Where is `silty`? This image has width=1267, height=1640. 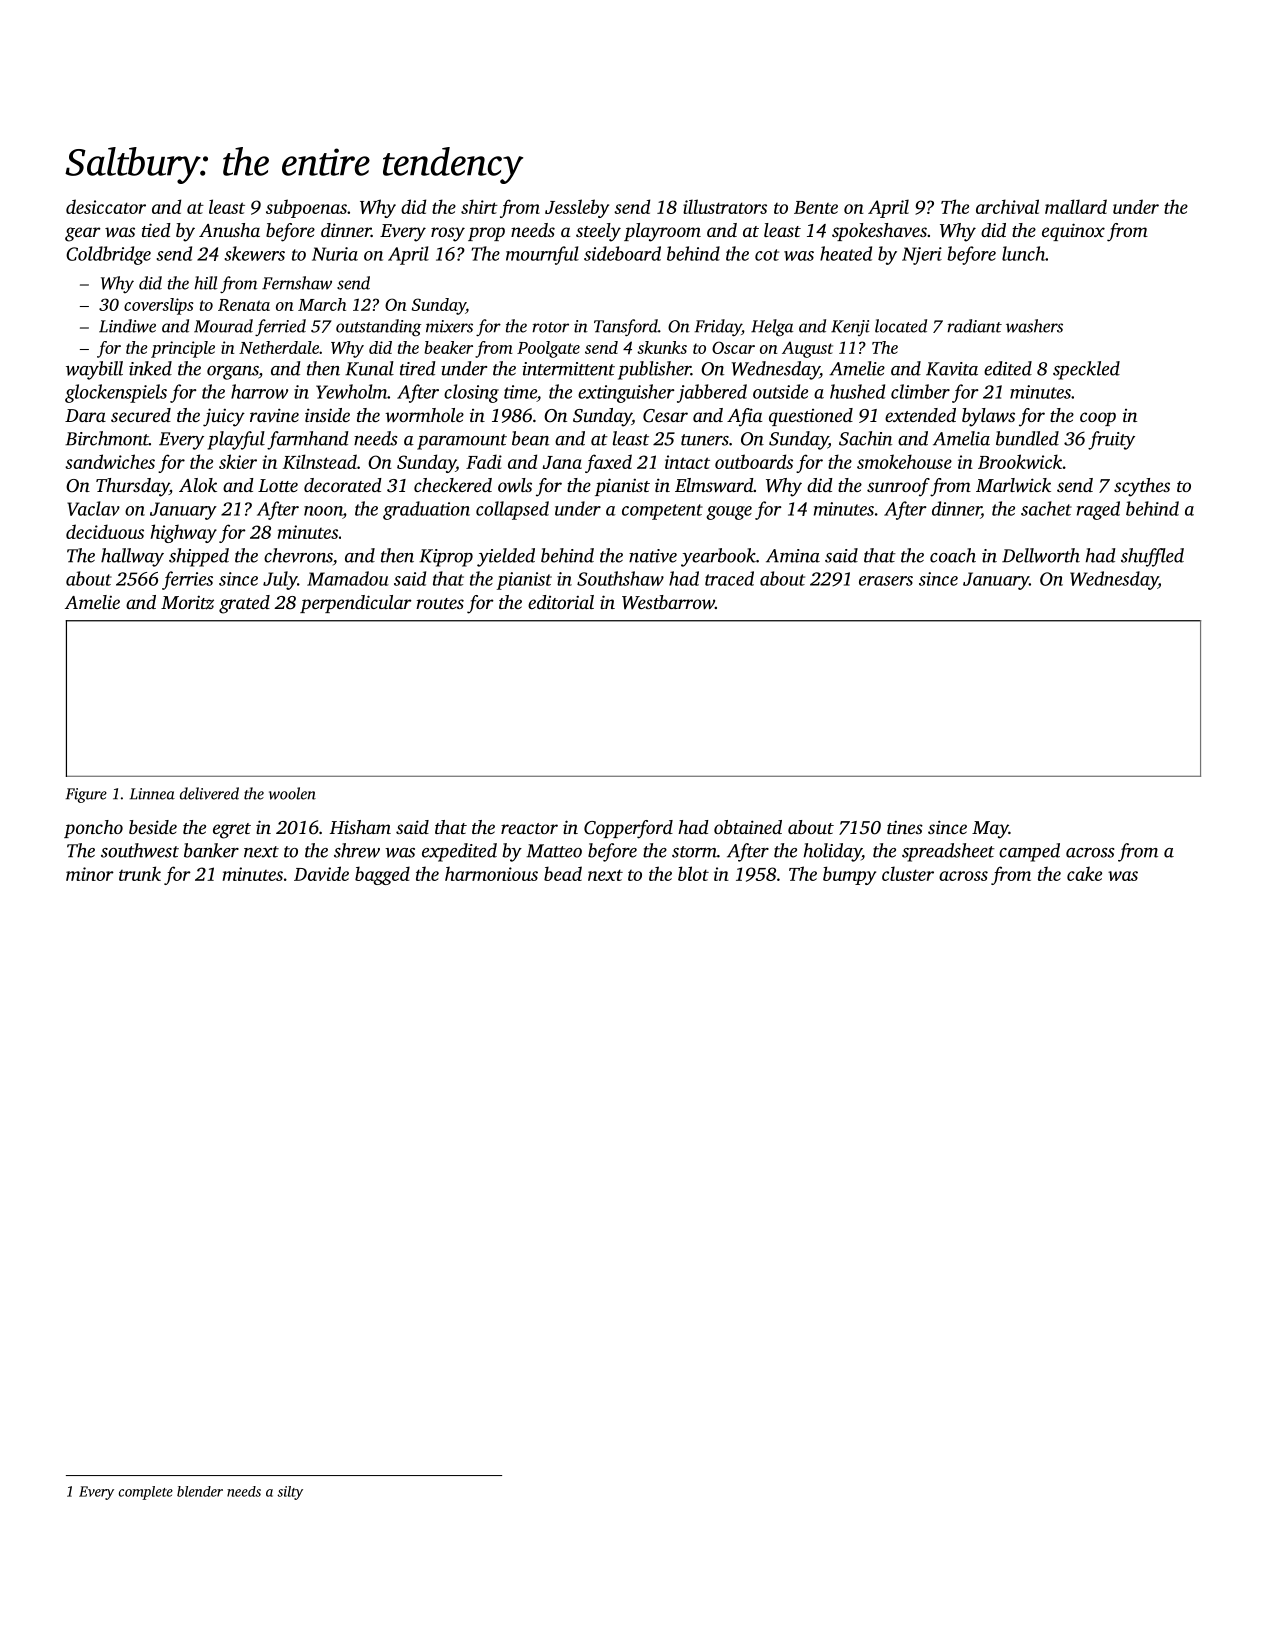 silty is located at coordinates (290, 1493).
